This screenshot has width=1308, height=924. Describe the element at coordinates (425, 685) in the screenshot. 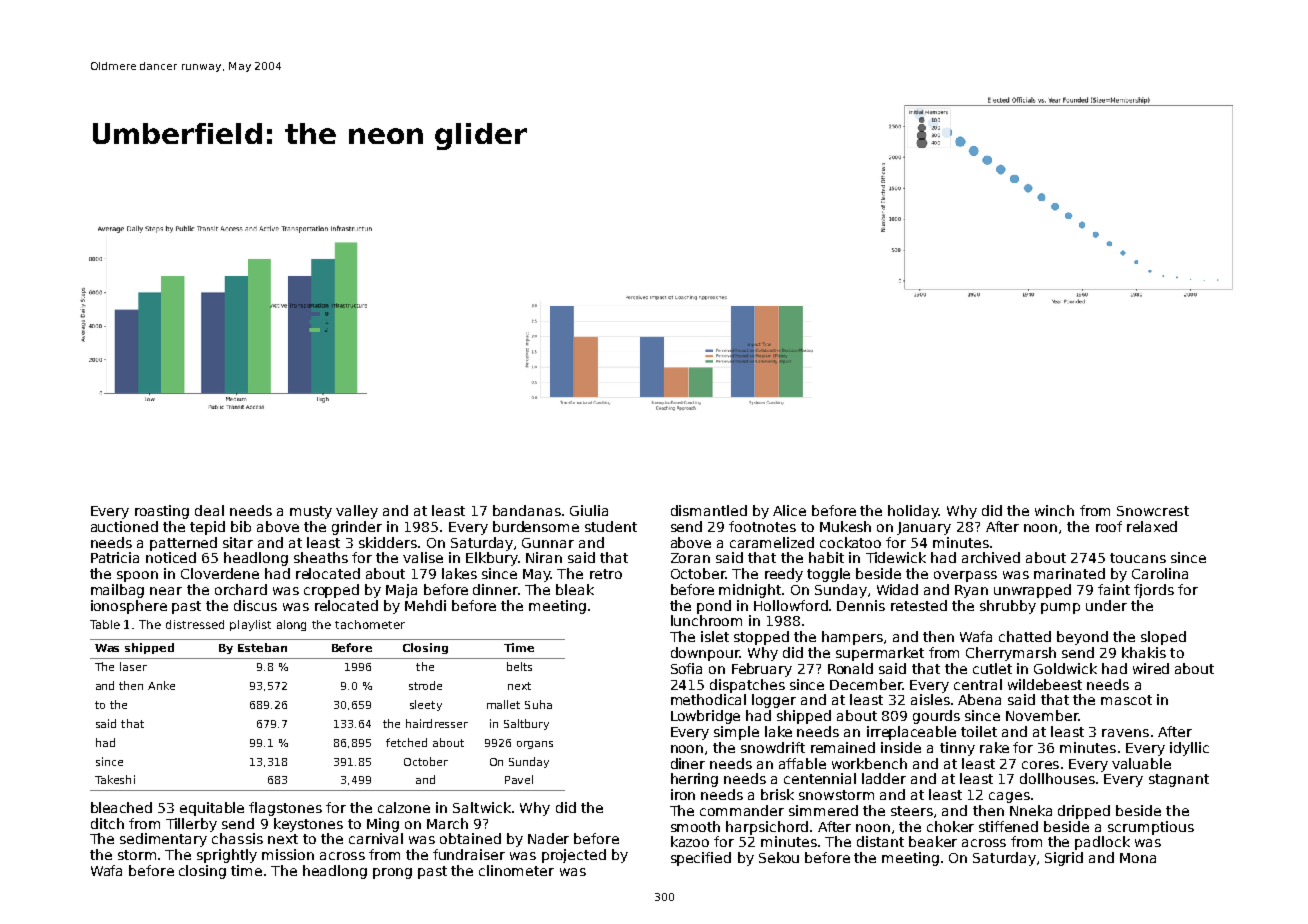

I see `strode` at that location.
